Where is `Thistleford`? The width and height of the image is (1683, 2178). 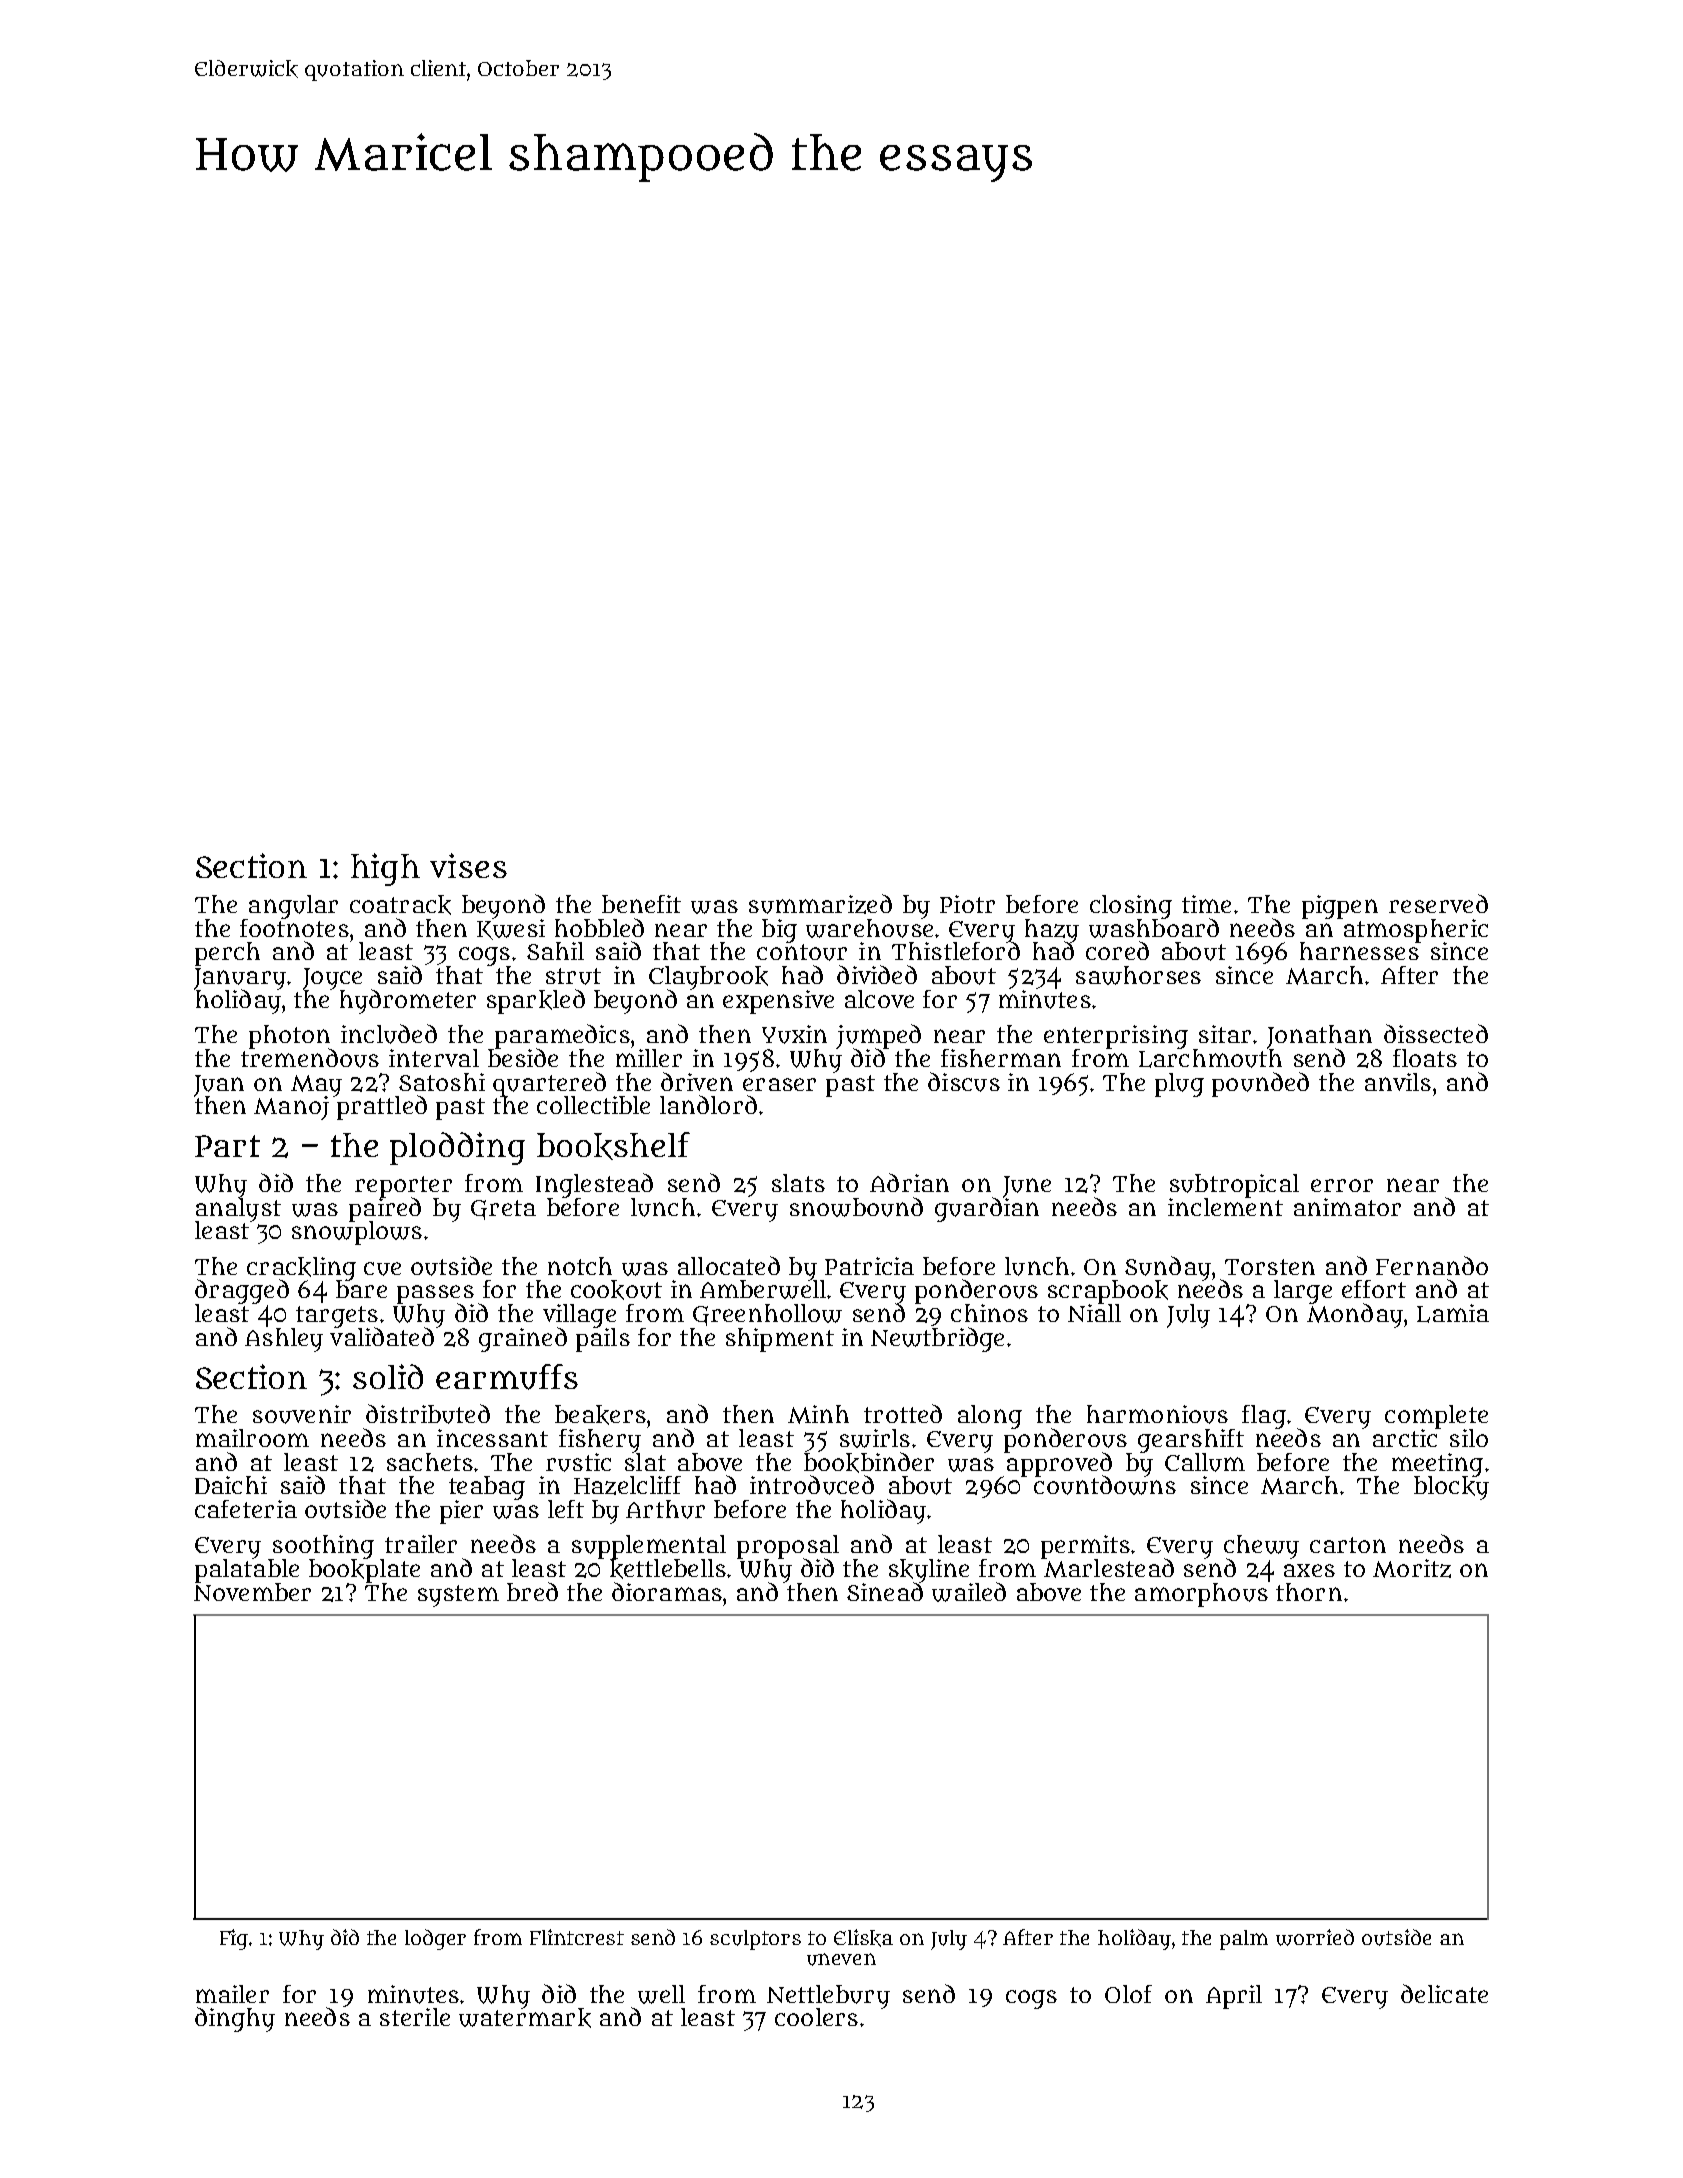 Thistleford is located at coordinates (956, 951).
